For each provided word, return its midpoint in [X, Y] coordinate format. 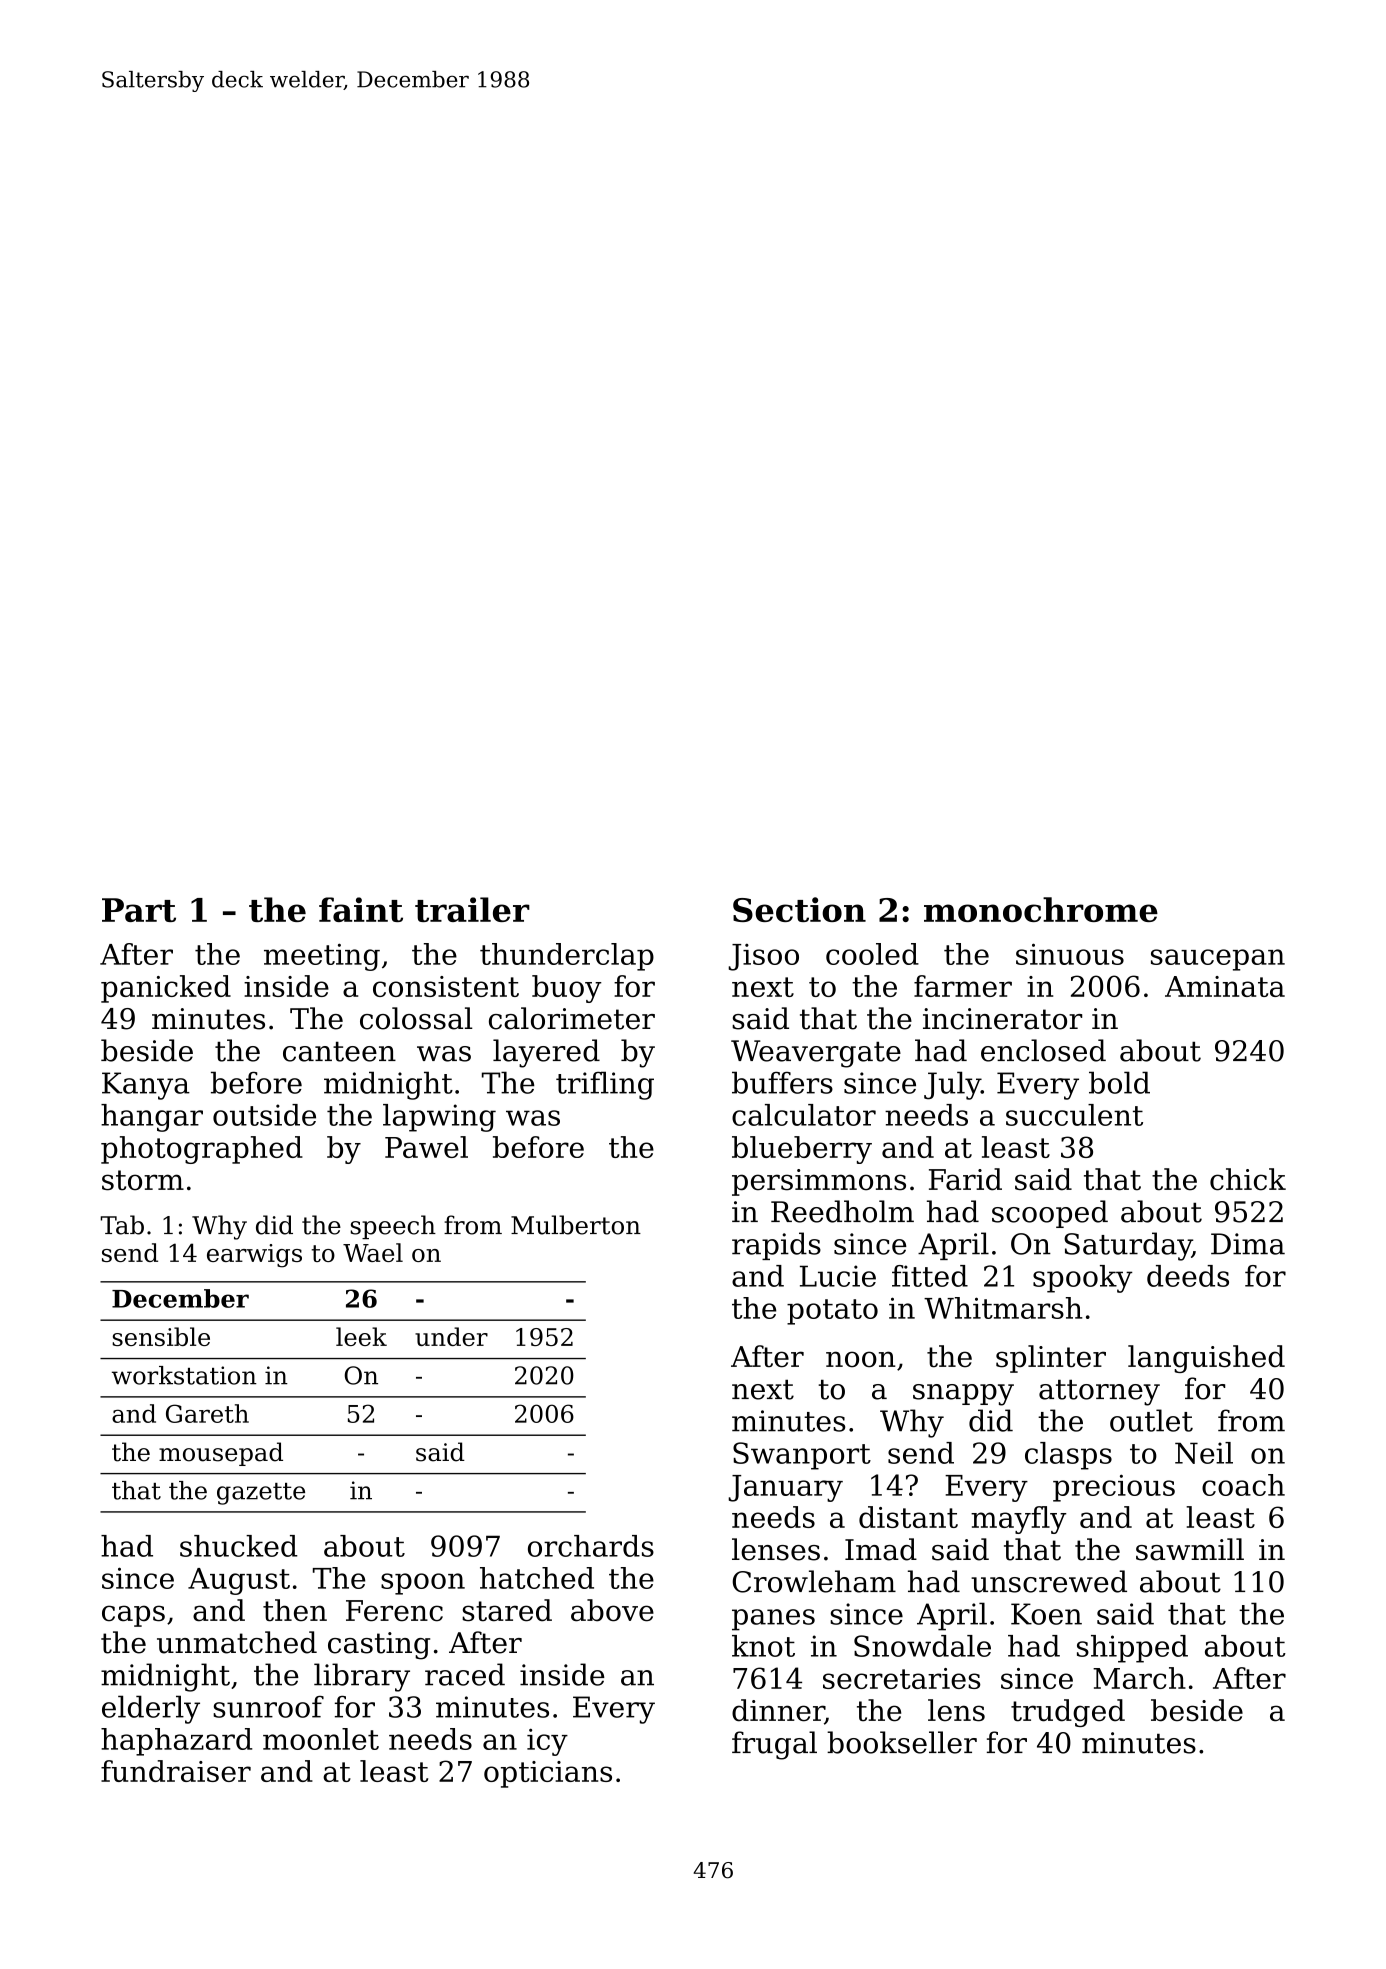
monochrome [1041, 909]
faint [361, 909]
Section [799, 909]
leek [361, 1336]
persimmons [819, 1182]
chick [1248, 1179]
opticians [548, 1774]
